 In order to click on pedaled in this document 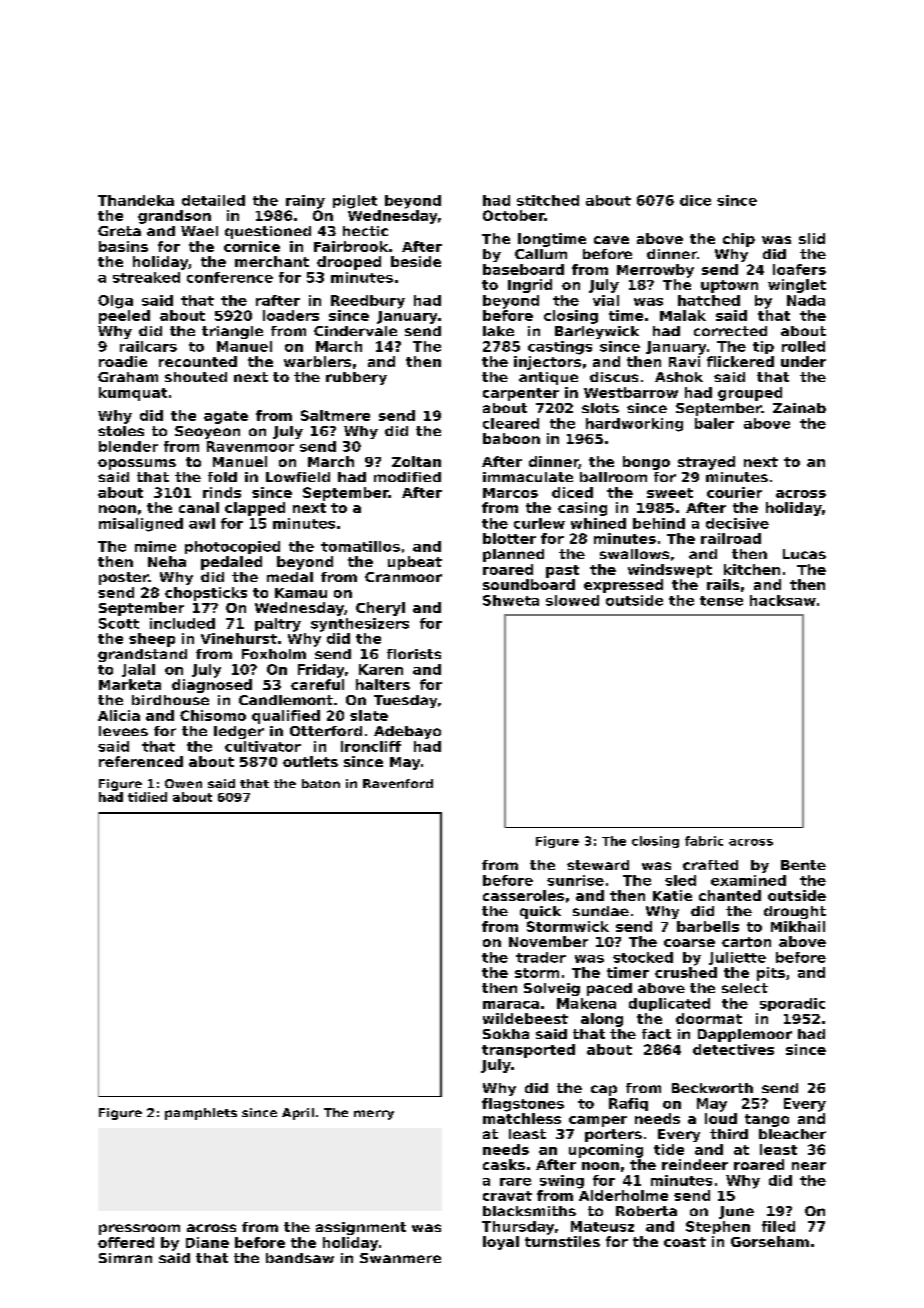, I will do `click(231, 563)`.
